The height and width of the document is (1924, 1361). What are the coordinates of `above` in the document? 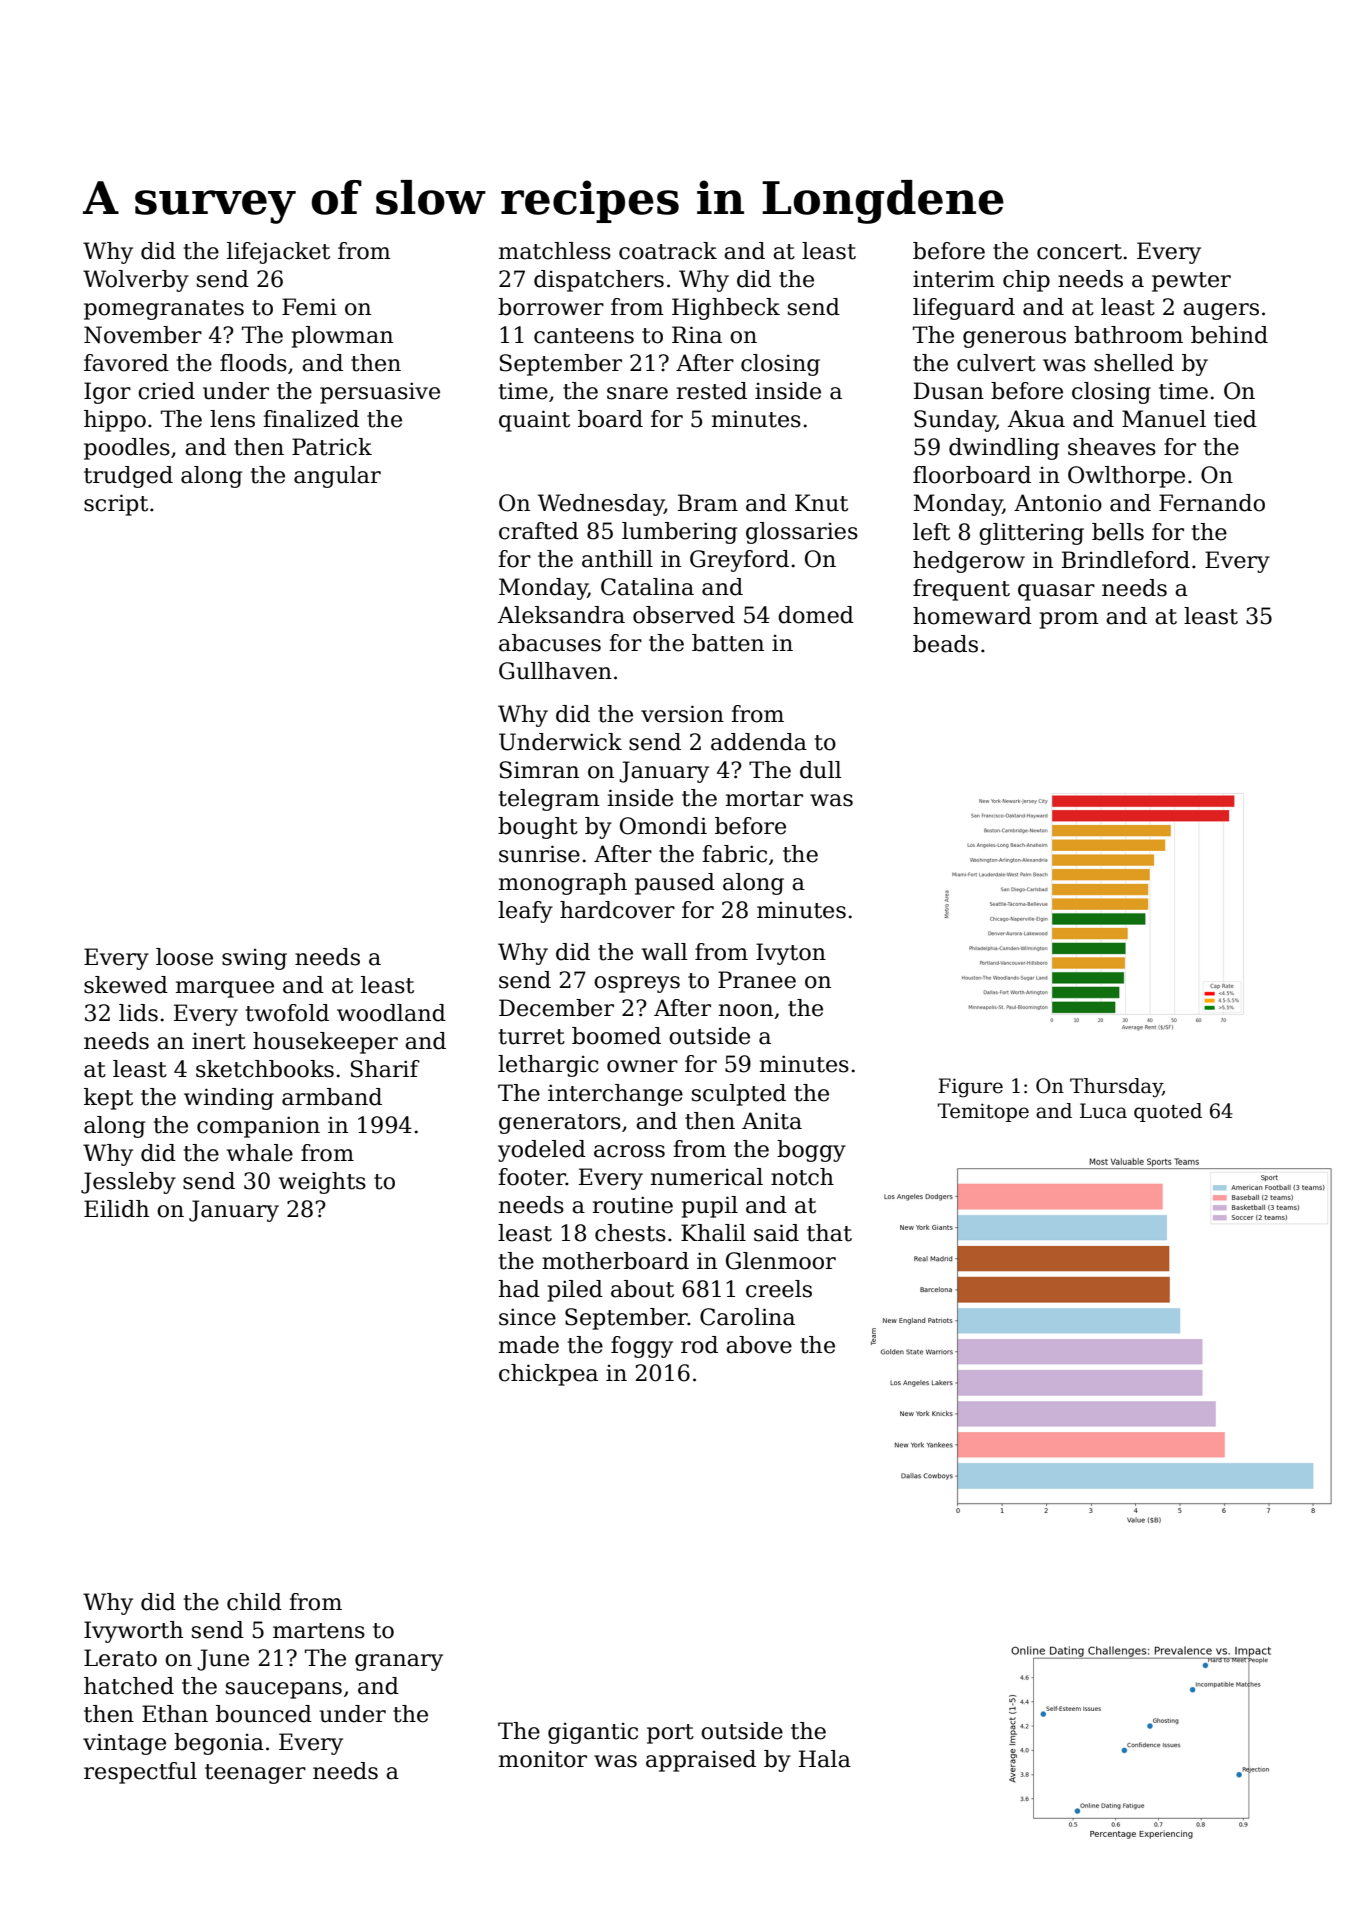 It's located at (759, 1345).
